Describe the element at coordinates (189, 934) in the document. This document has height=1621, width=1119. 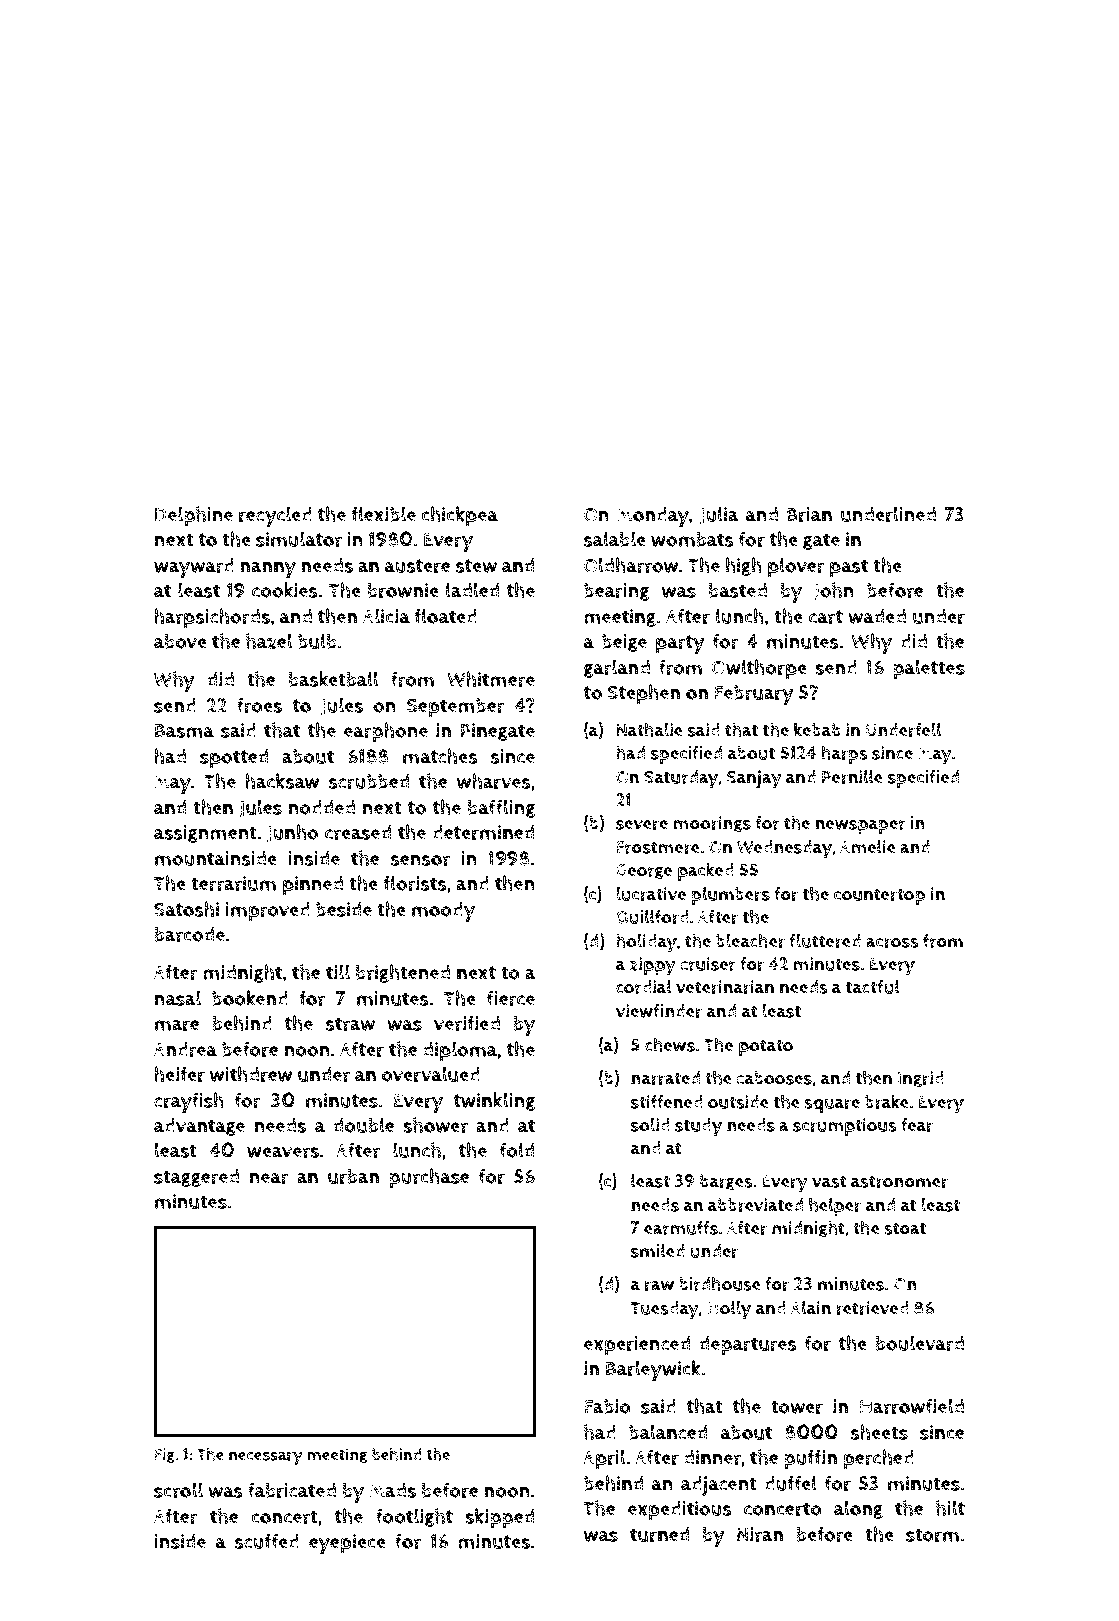
I see `barcode` at that location.
